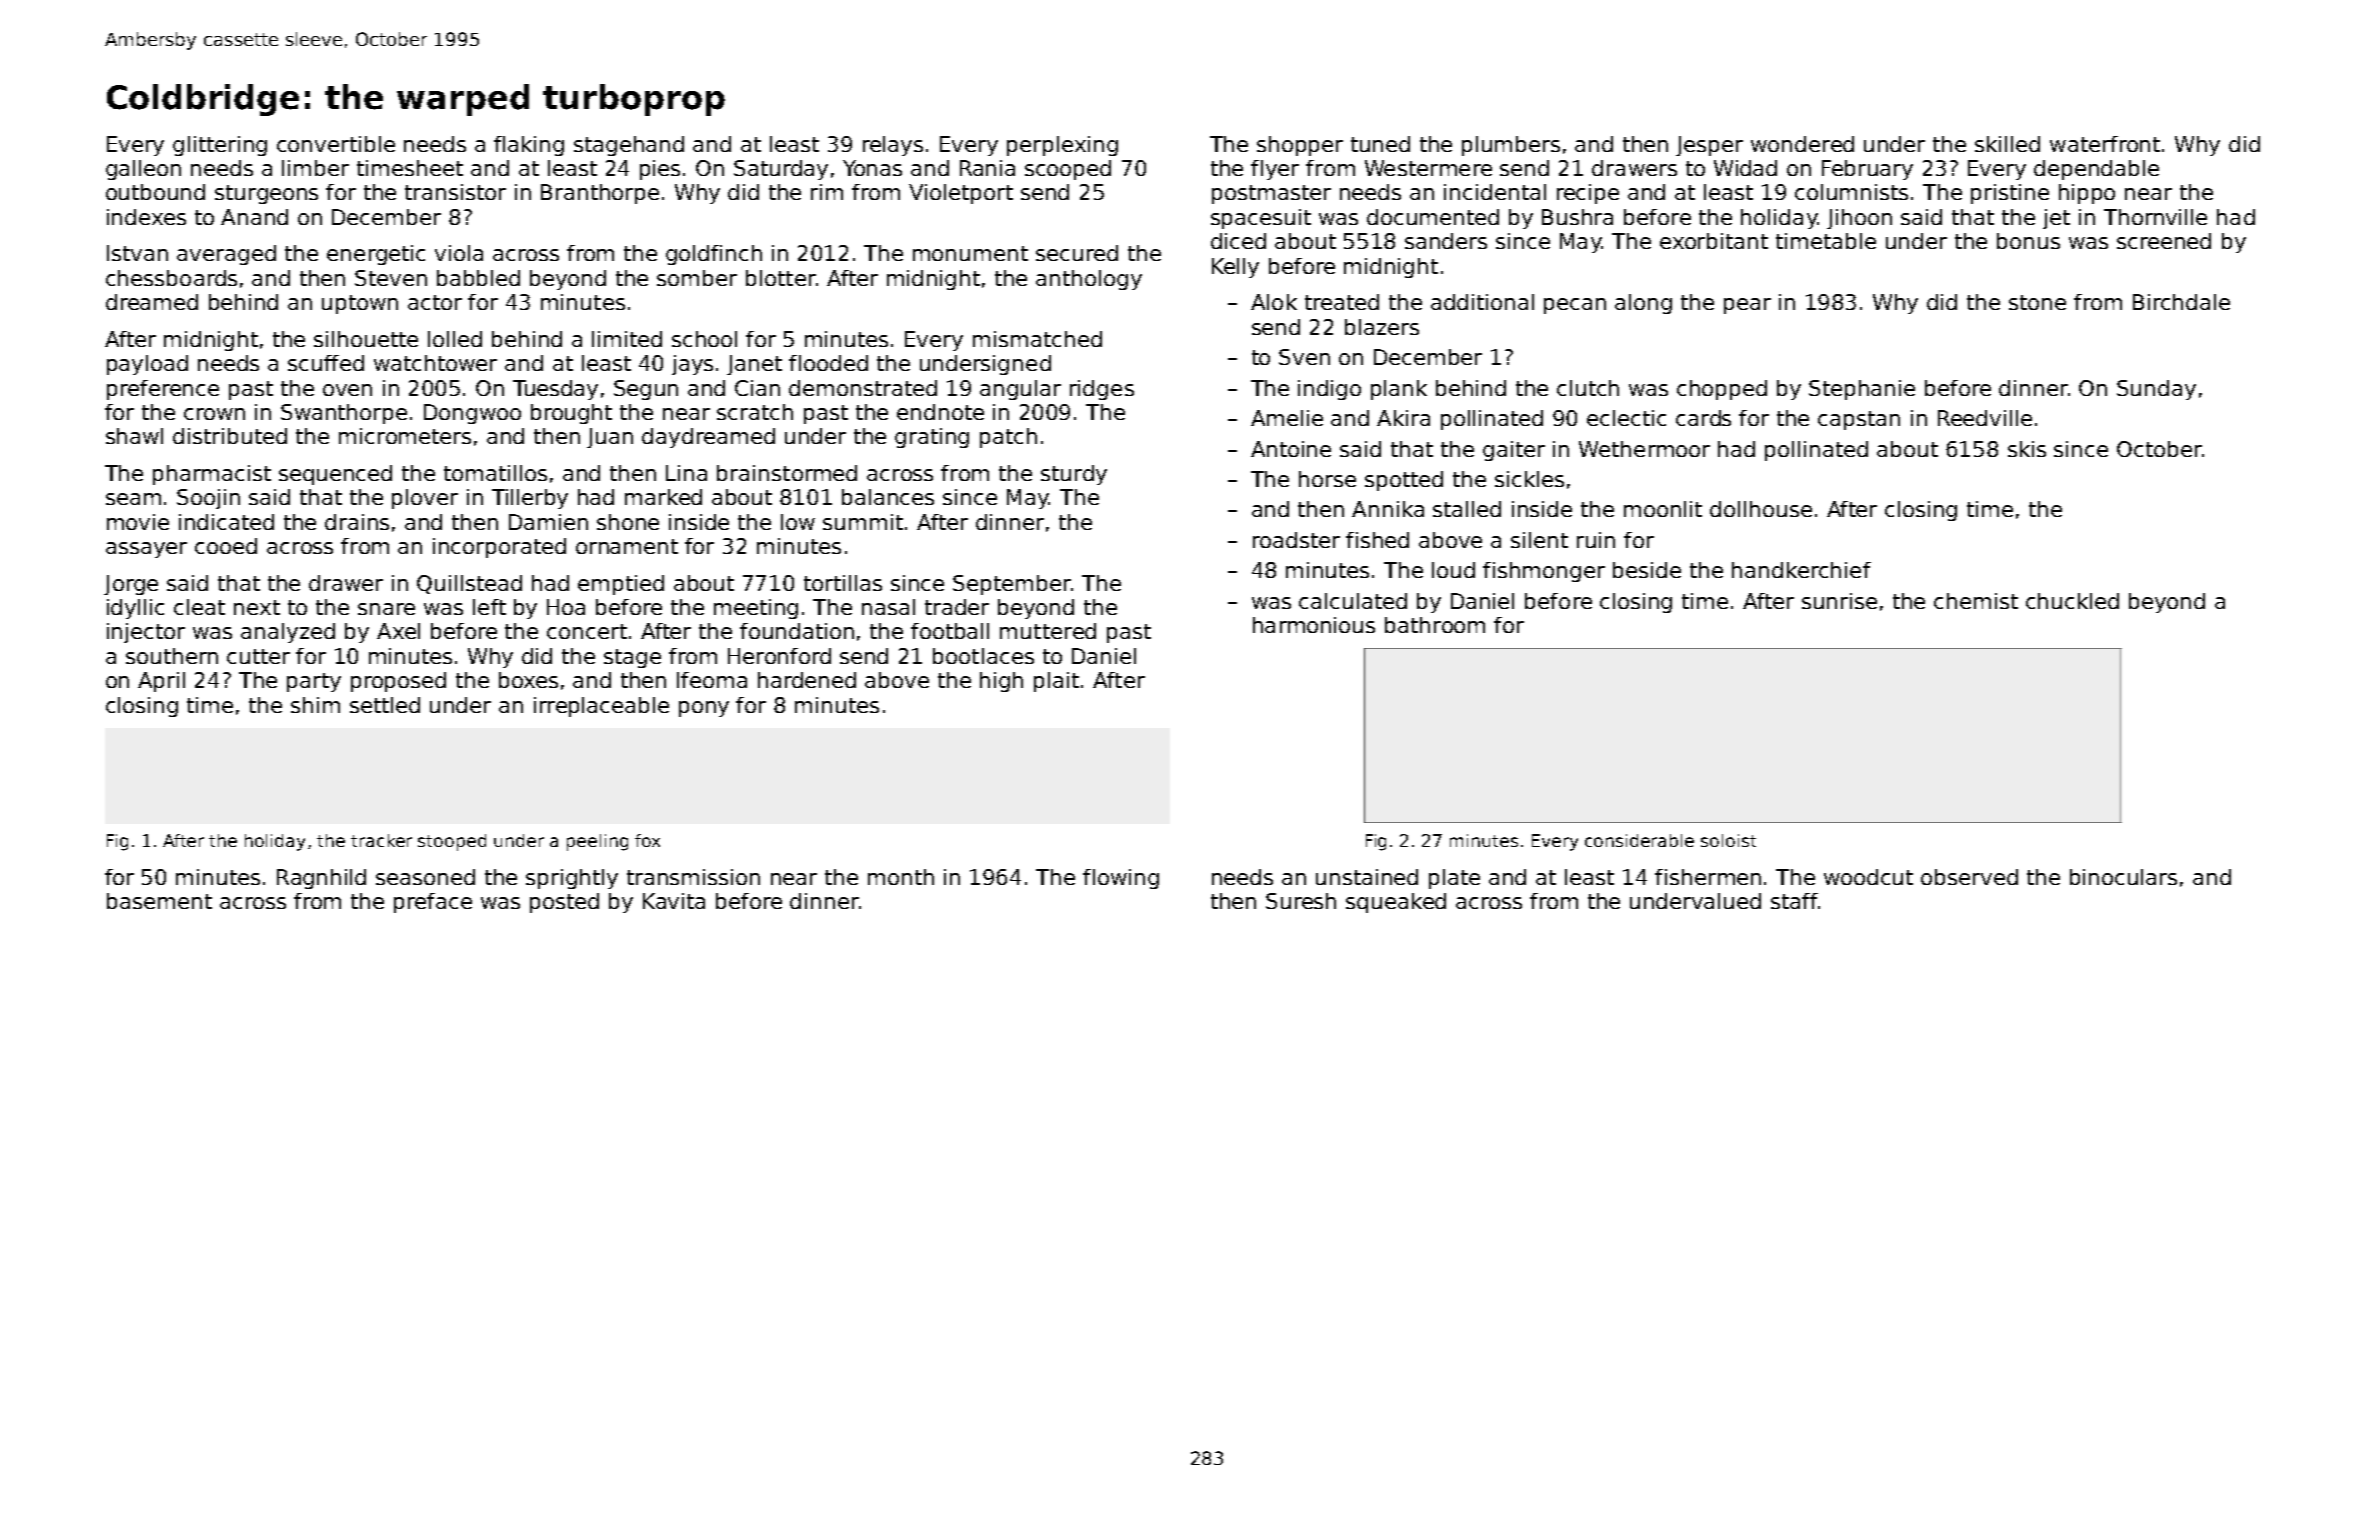 This page has height=1540, width=2380. Describe the element at coordinates (1714, 241) in the page. I see `exorbitant` at that location.
